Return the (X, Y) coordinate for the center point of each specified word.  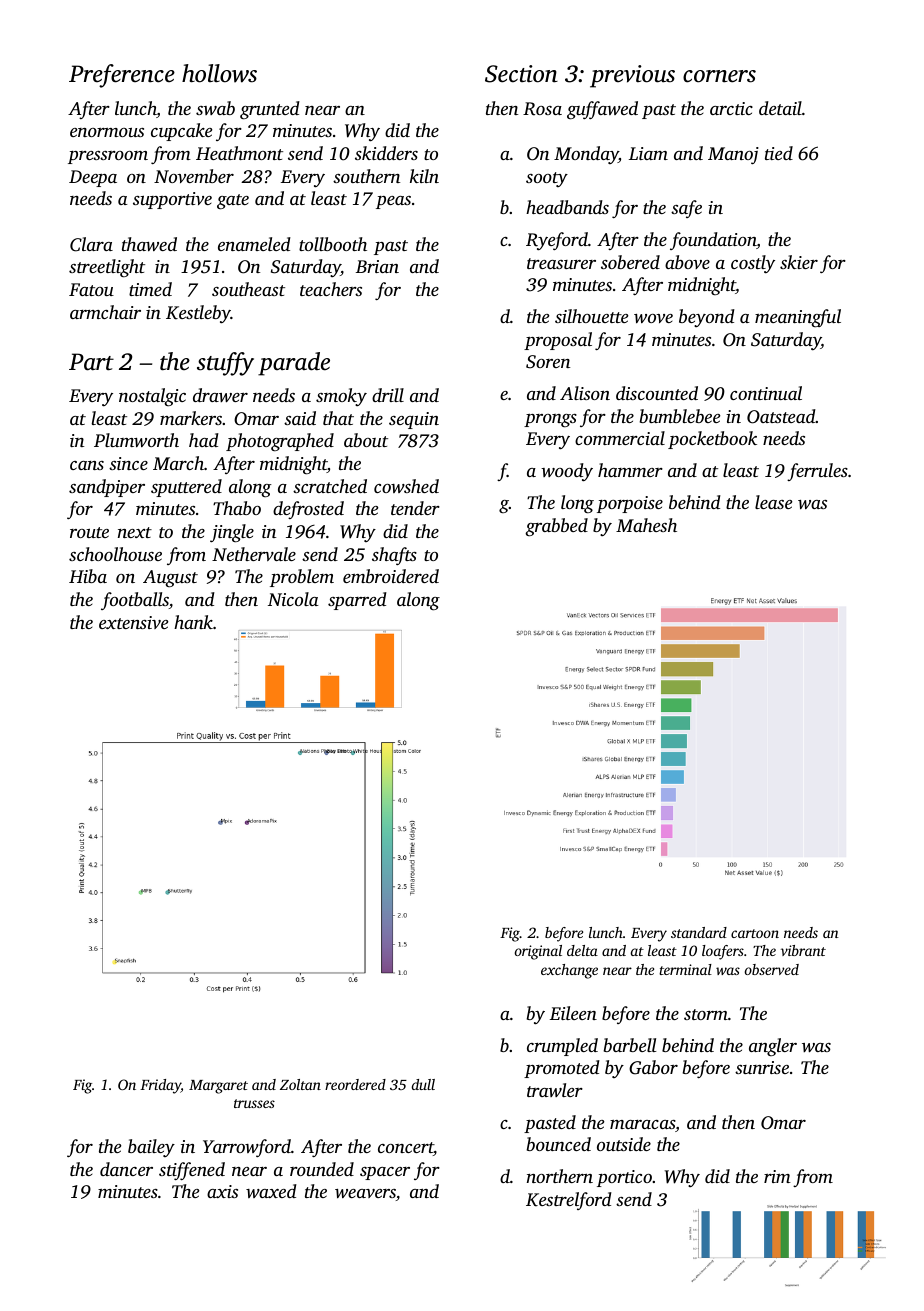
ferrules (817, 472)
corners (719, 76)
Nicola (293, 599)
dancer (126, 1169)
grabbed (556, 527)
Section (521, 74)
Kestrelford (569, 1201)
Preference (122, 76)
